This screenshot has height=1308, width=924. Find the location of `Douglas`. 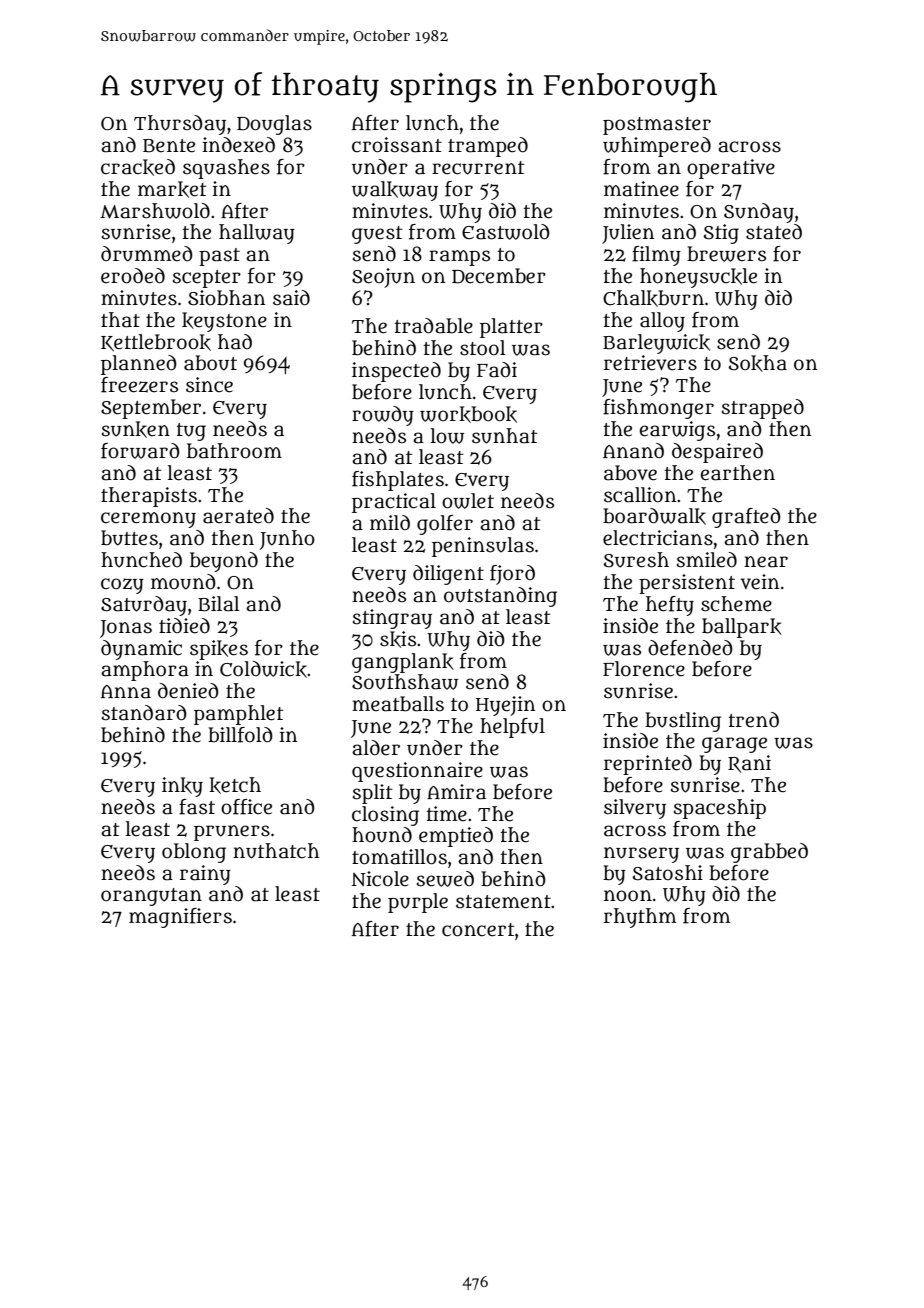

Douglas is located at coordinates (274, 125).
